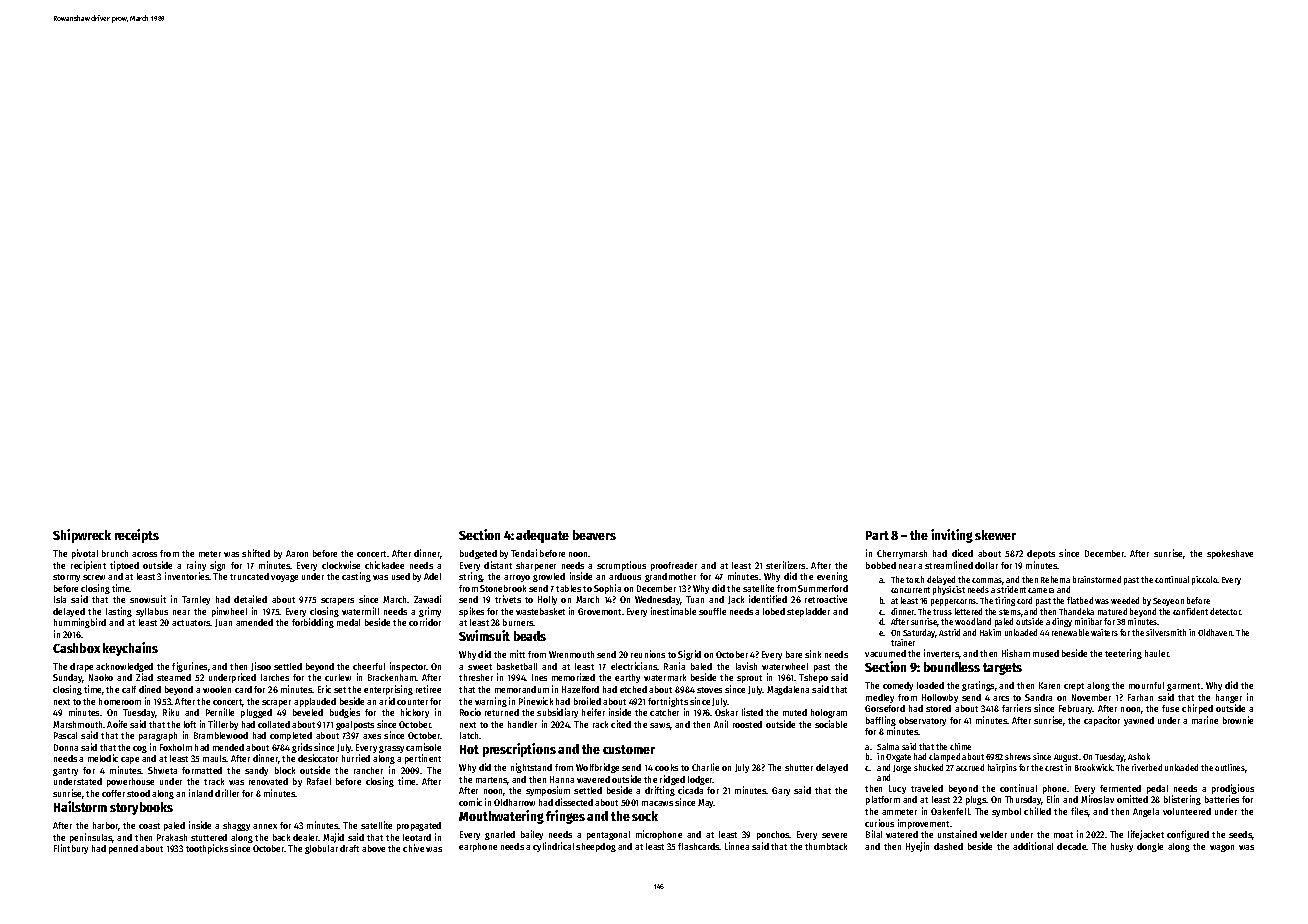 The height and width of the screenshot is (924, 1308). I want to click on hairpins, so click(1002, 768).
